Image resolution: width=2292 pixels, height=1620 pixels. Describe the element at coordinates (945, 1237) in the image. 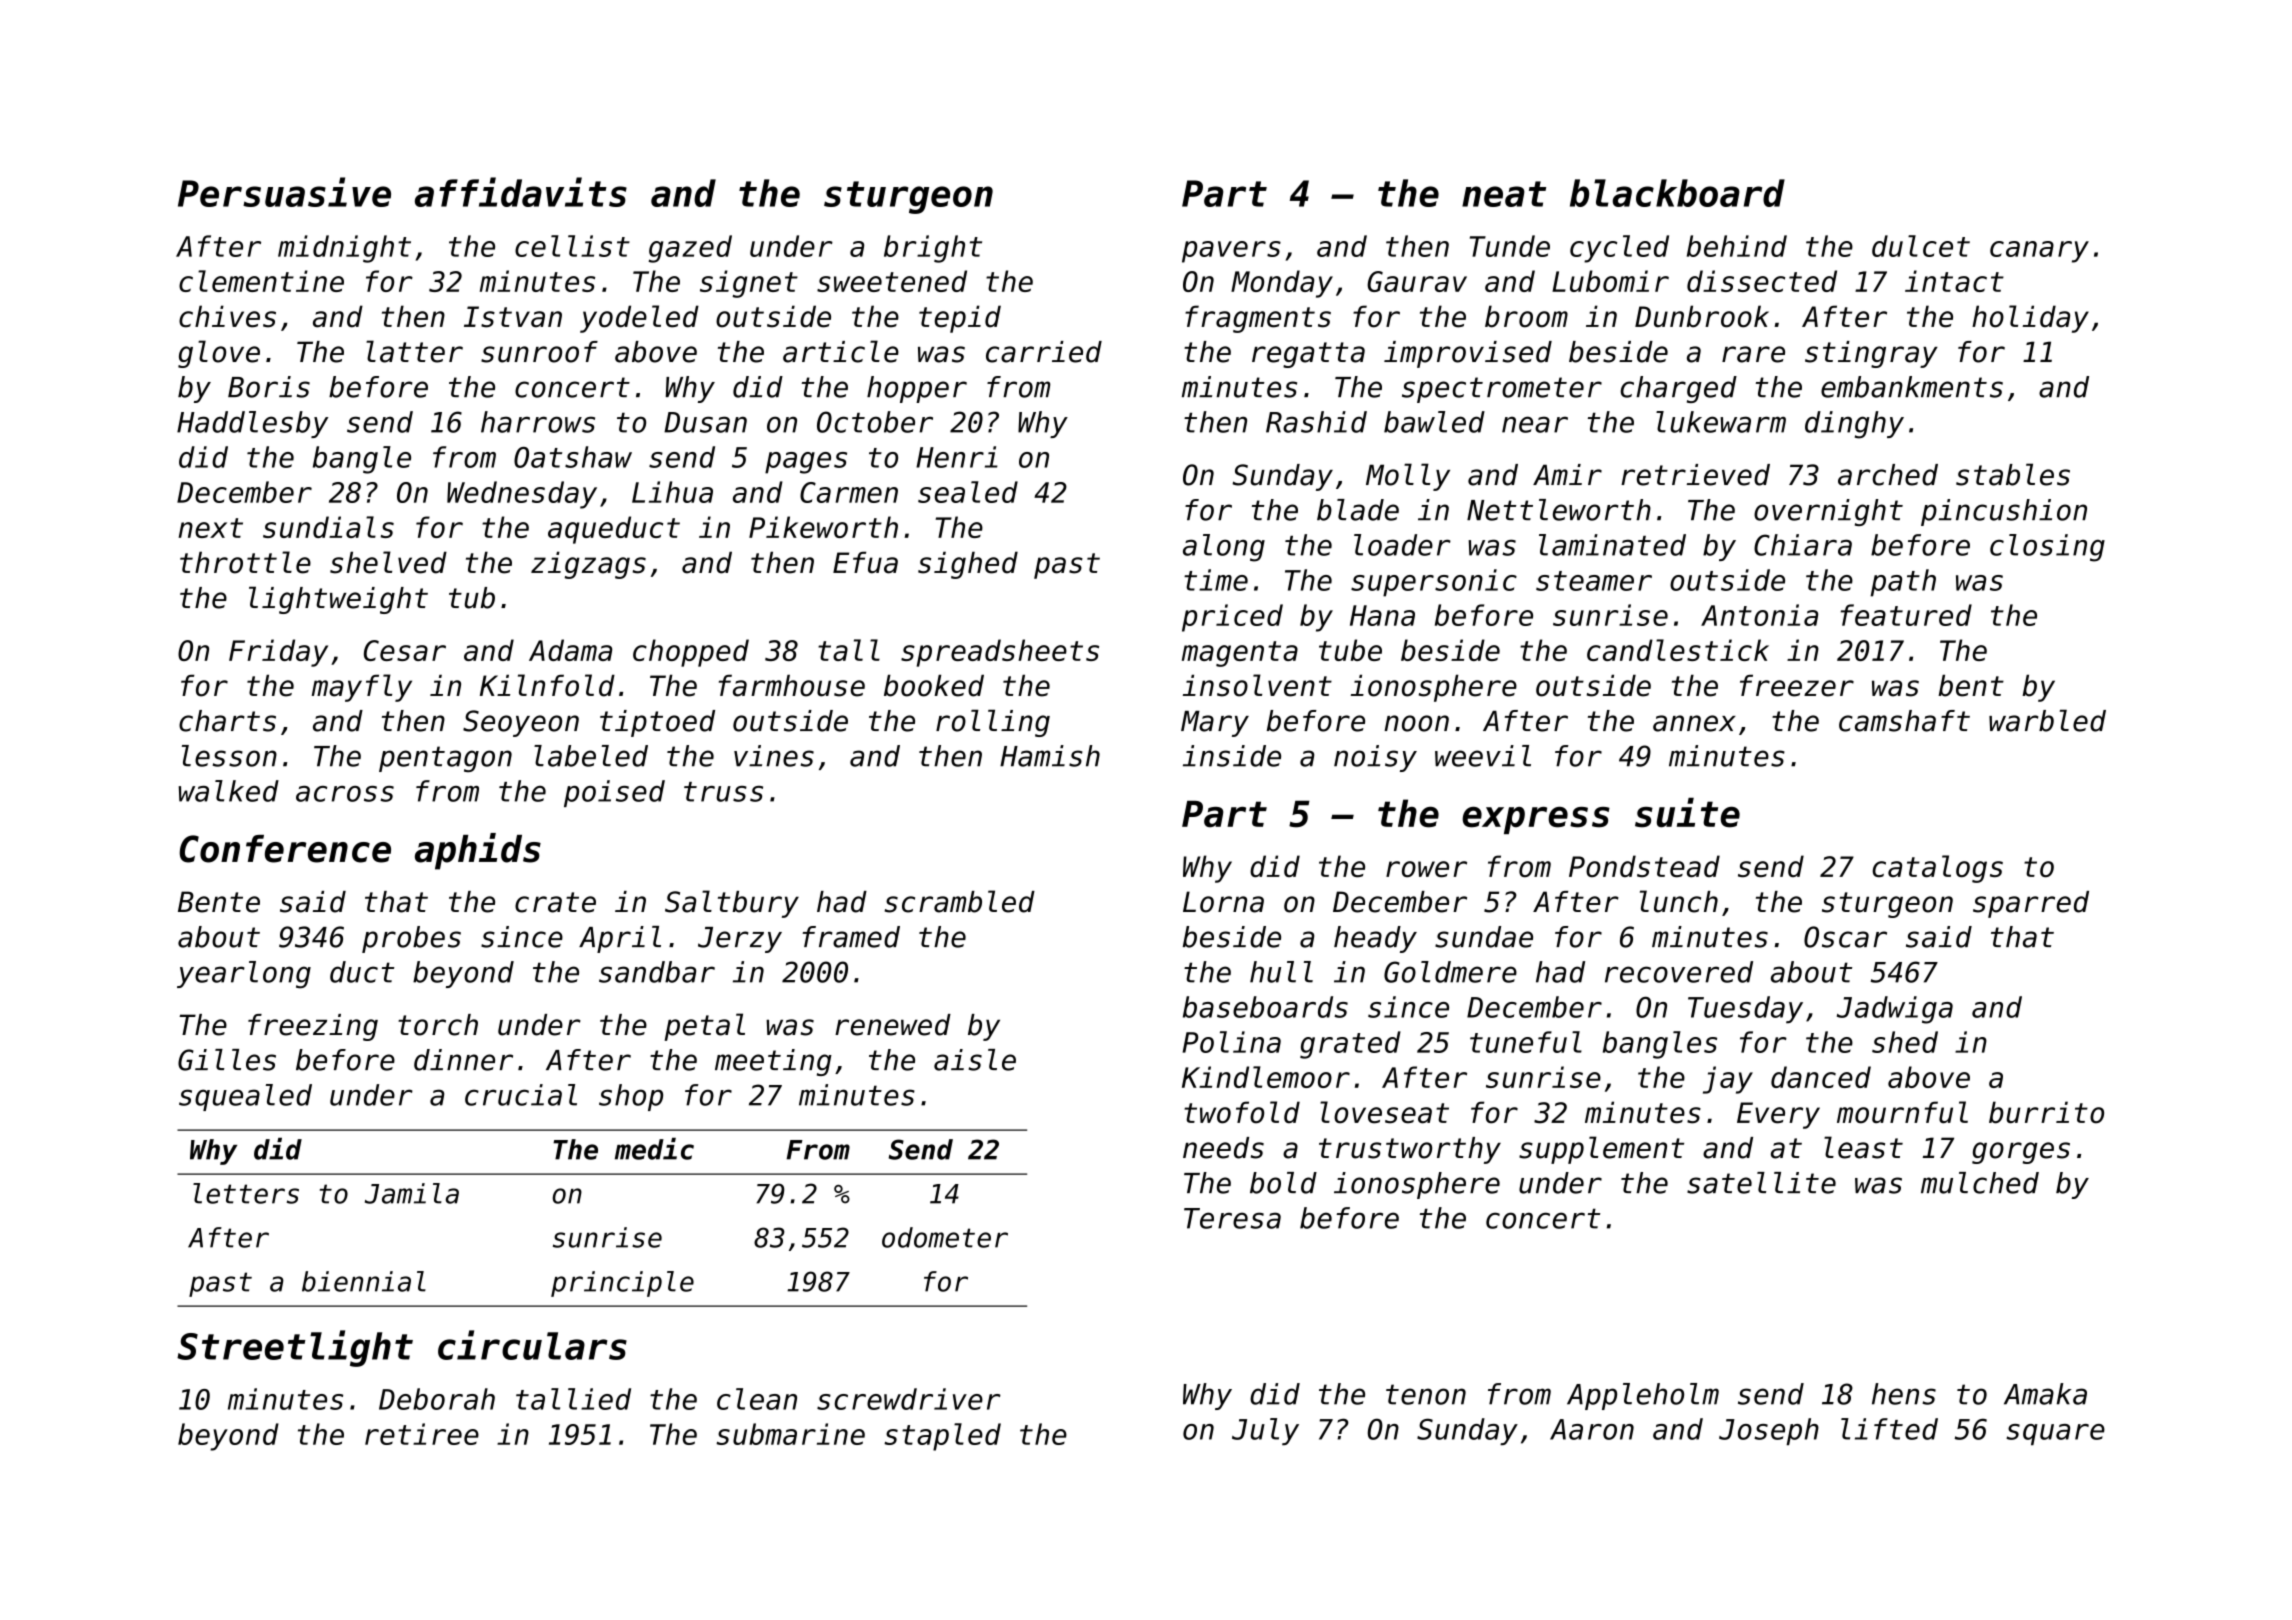

I see `odometer` at that location.
